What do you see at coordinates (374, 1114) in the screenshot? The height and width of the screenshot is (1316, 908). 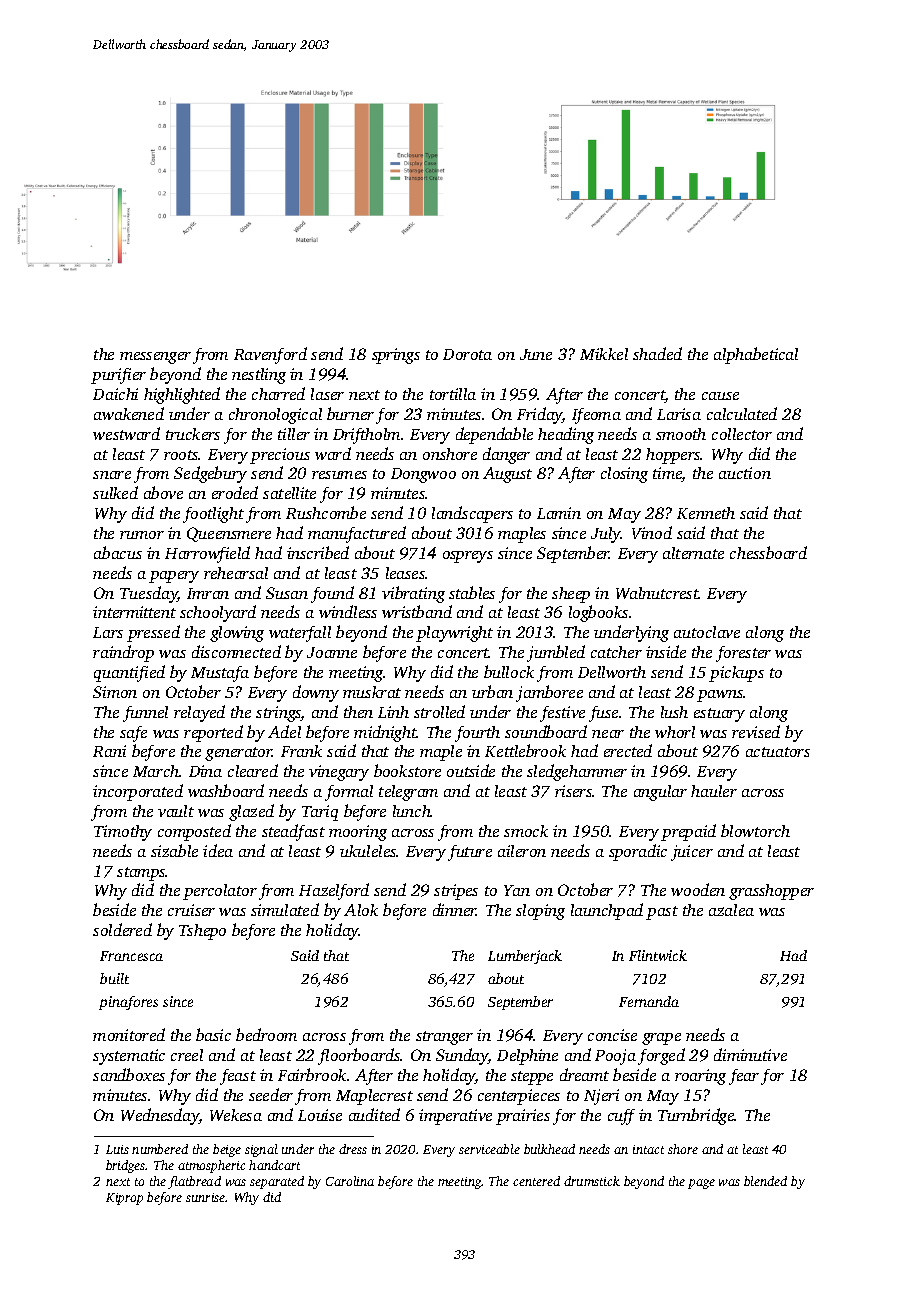 I see `audited` at bounding box center [374, 1114].
